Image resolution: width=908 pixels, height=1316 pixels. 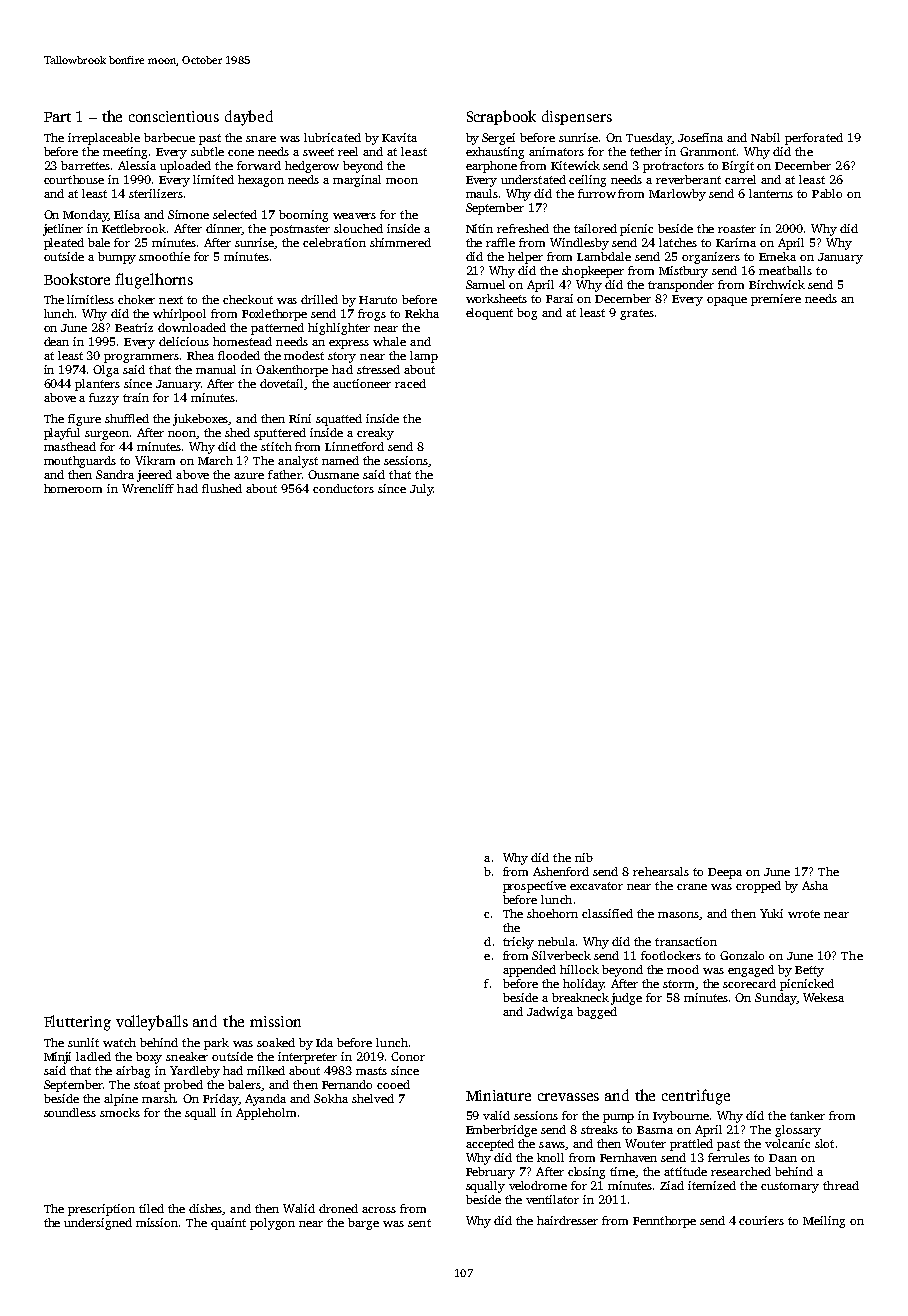 What do you see at coordinates (249, 118) in the image?
I see `daybed` at bounding box center [249, 118].
